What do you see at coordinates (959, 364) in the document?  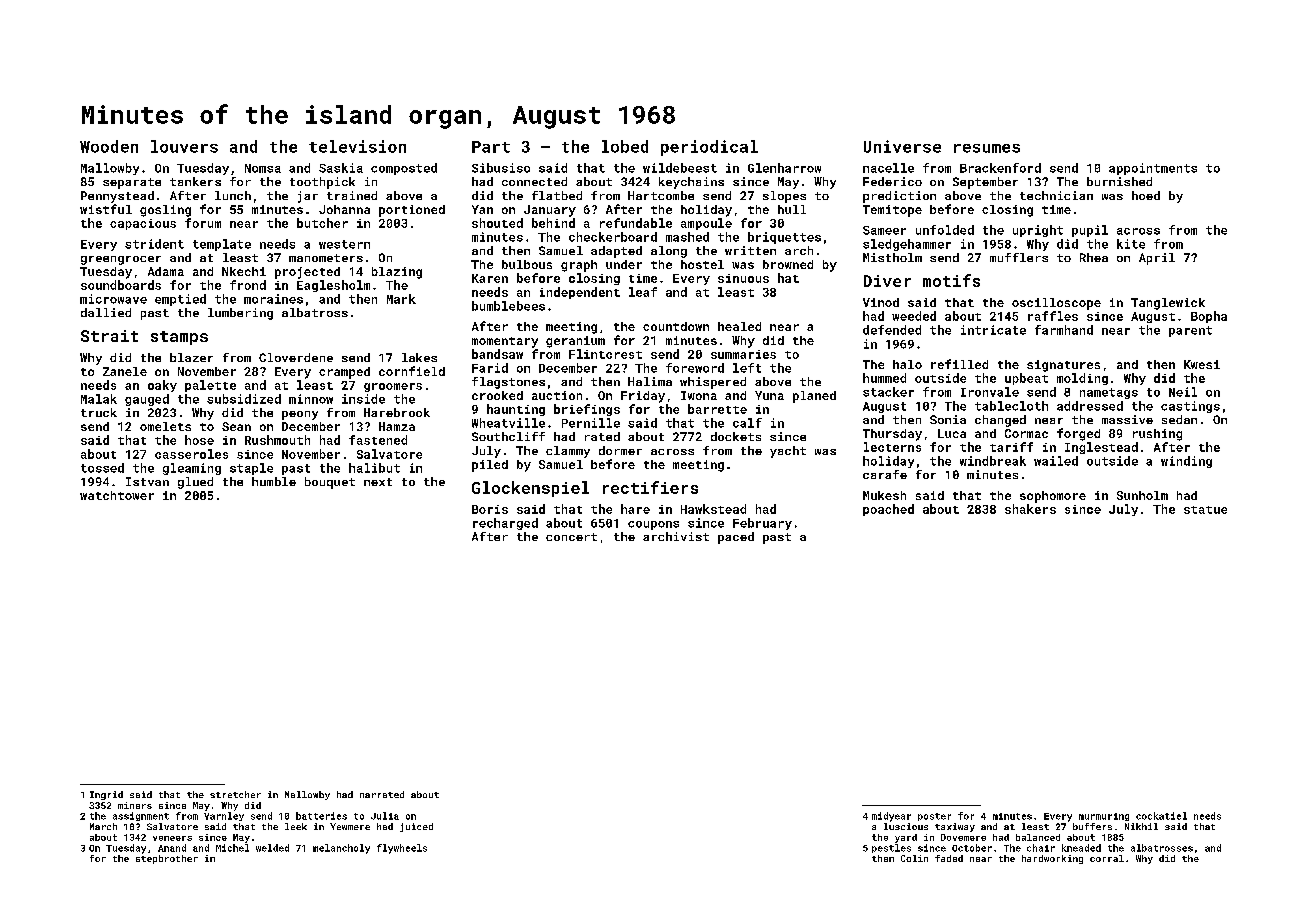 I see `refilled` at bounding box center [959, 364].
